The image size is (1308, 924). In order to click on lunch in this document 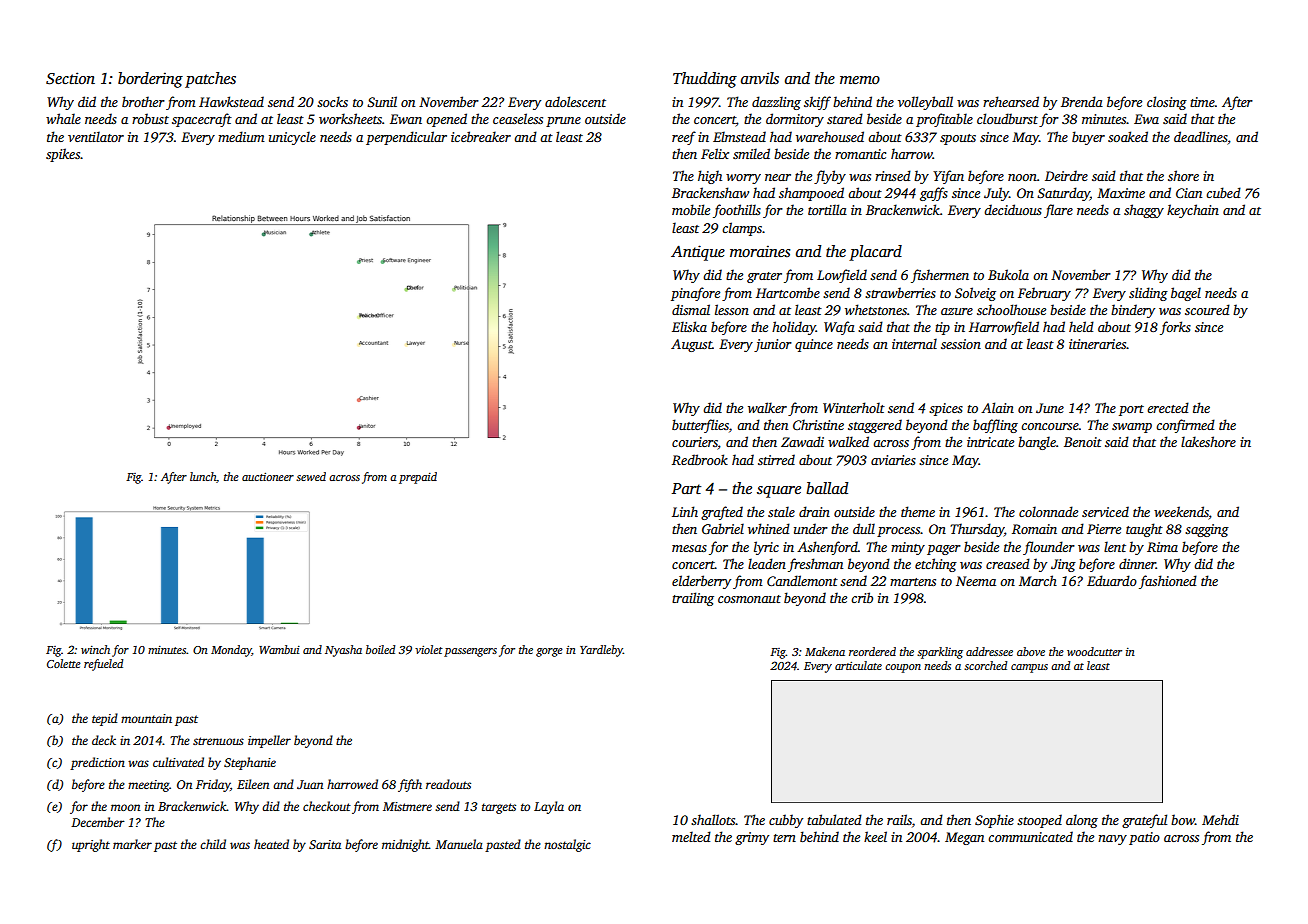, I will do `click(203, 477)`.
